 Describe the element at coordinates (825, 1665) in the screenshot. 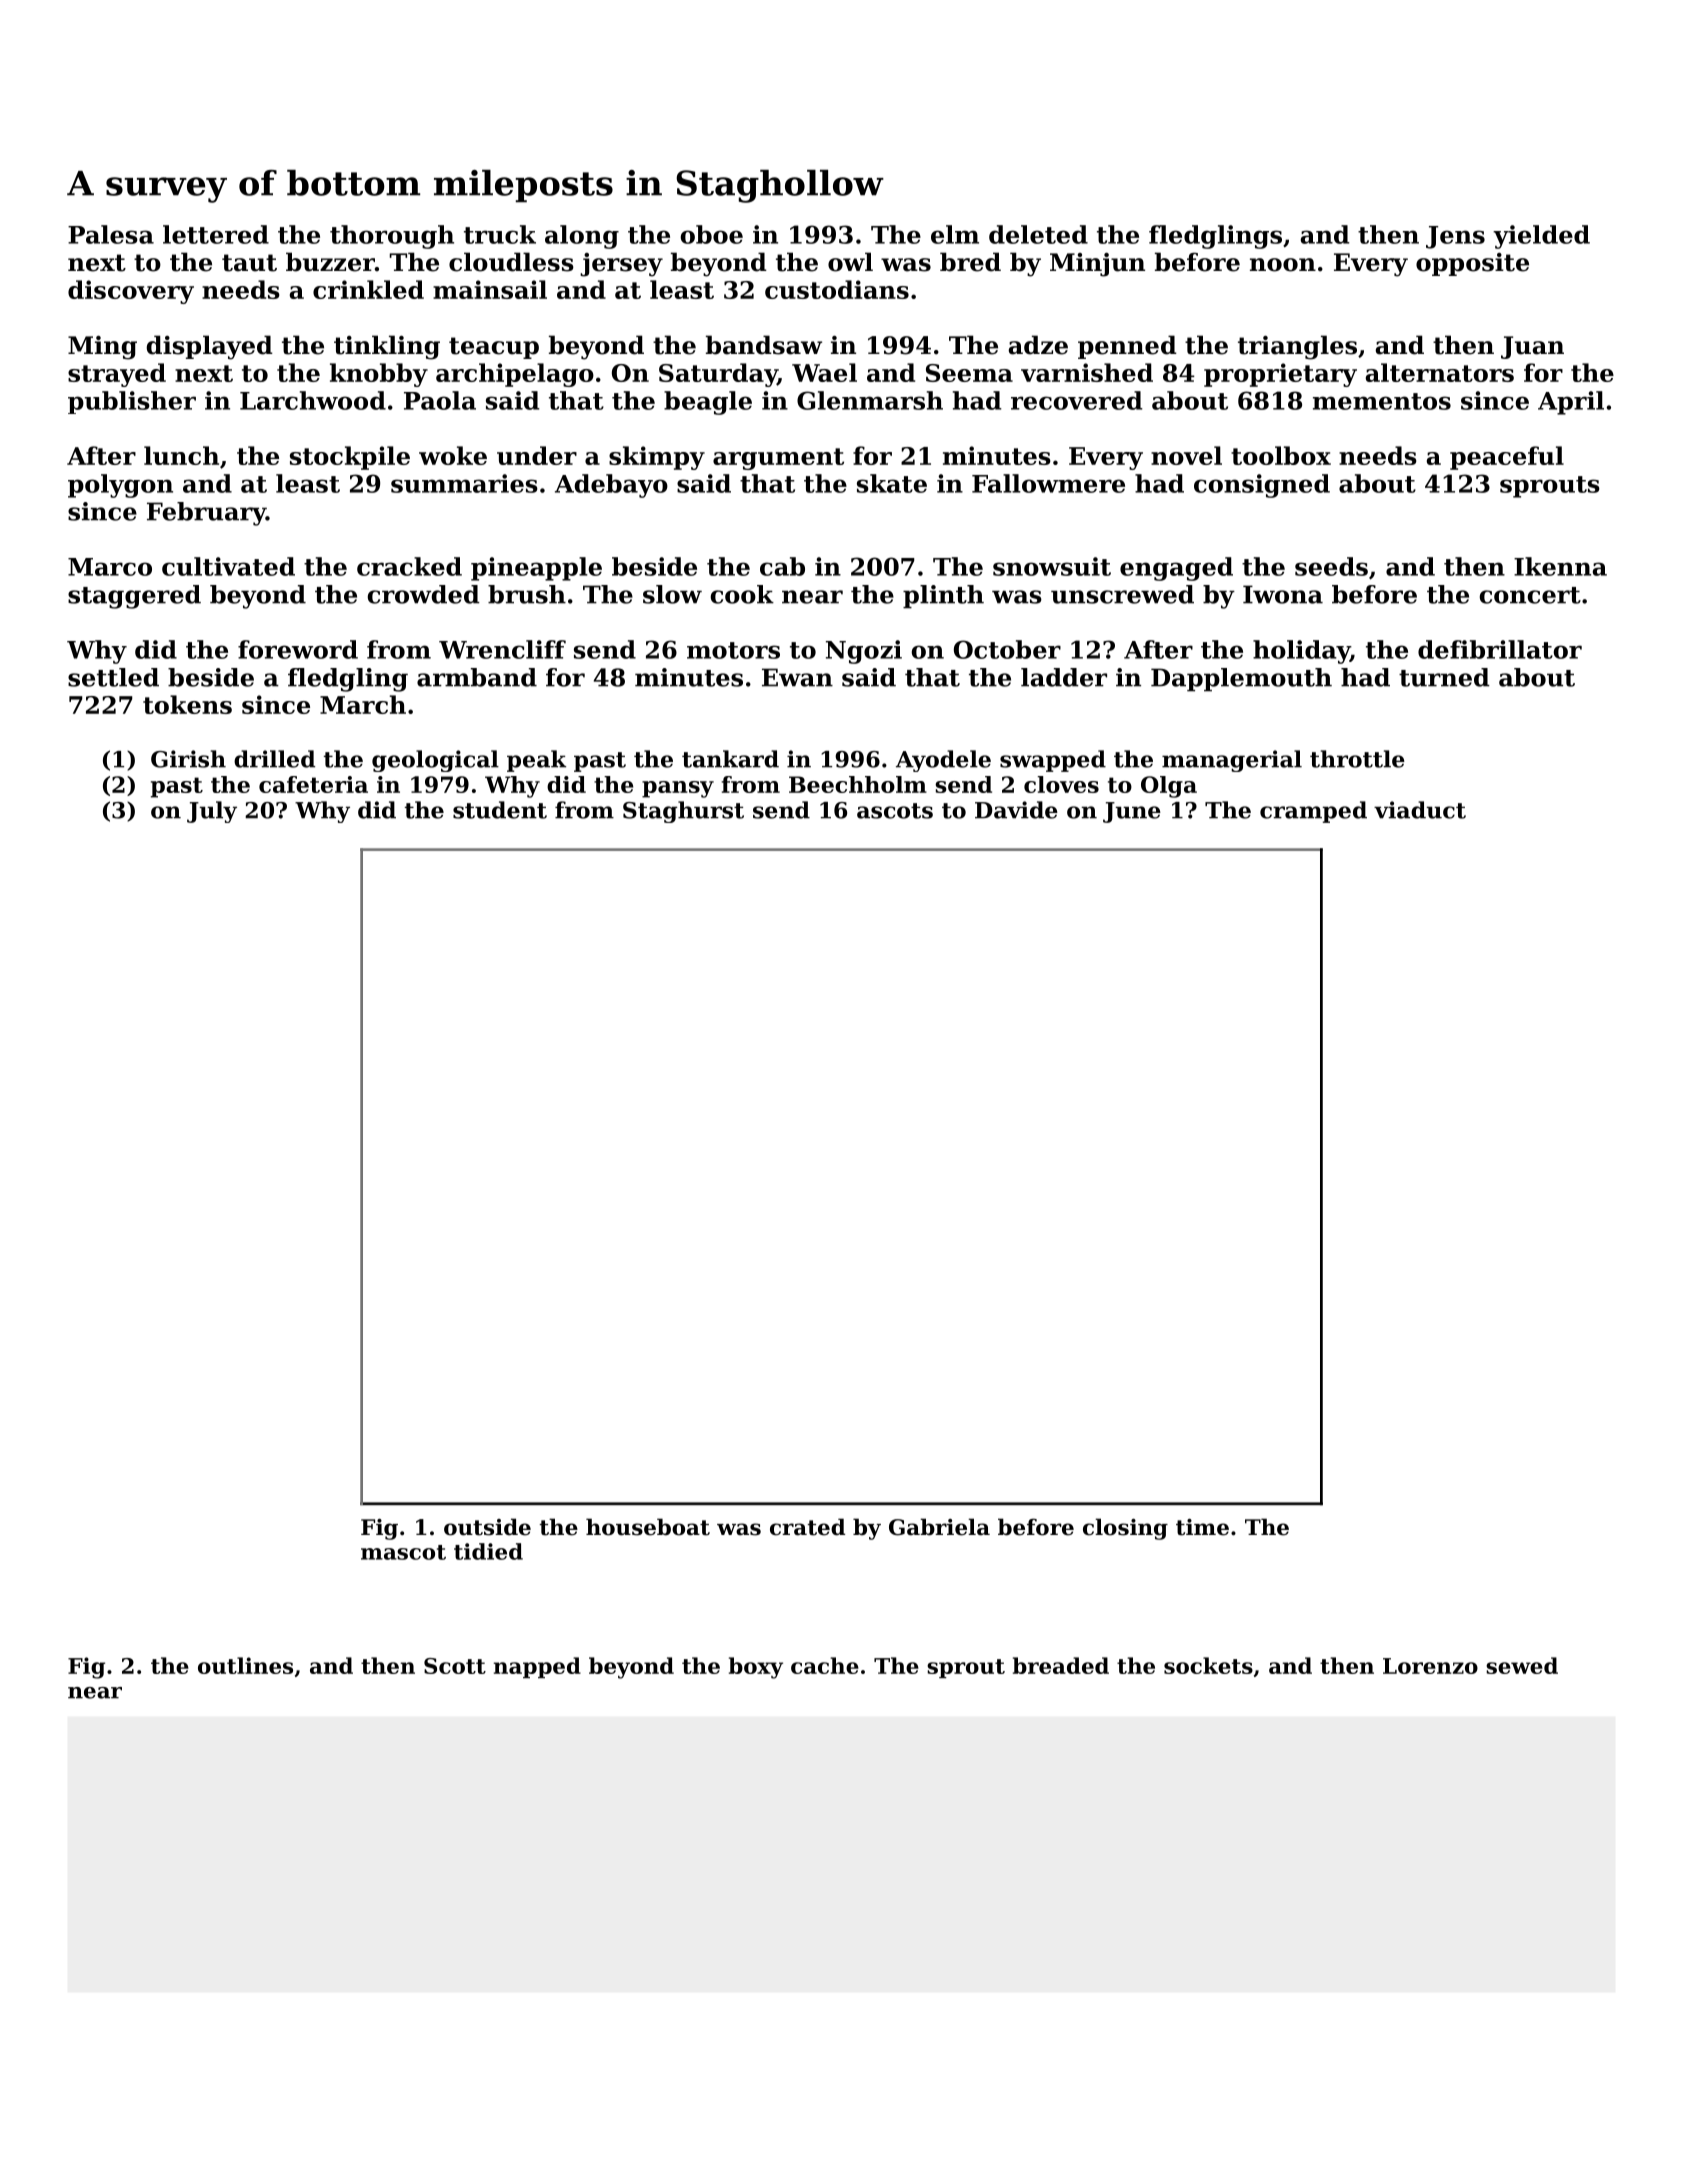

I see `cache` at that location.
